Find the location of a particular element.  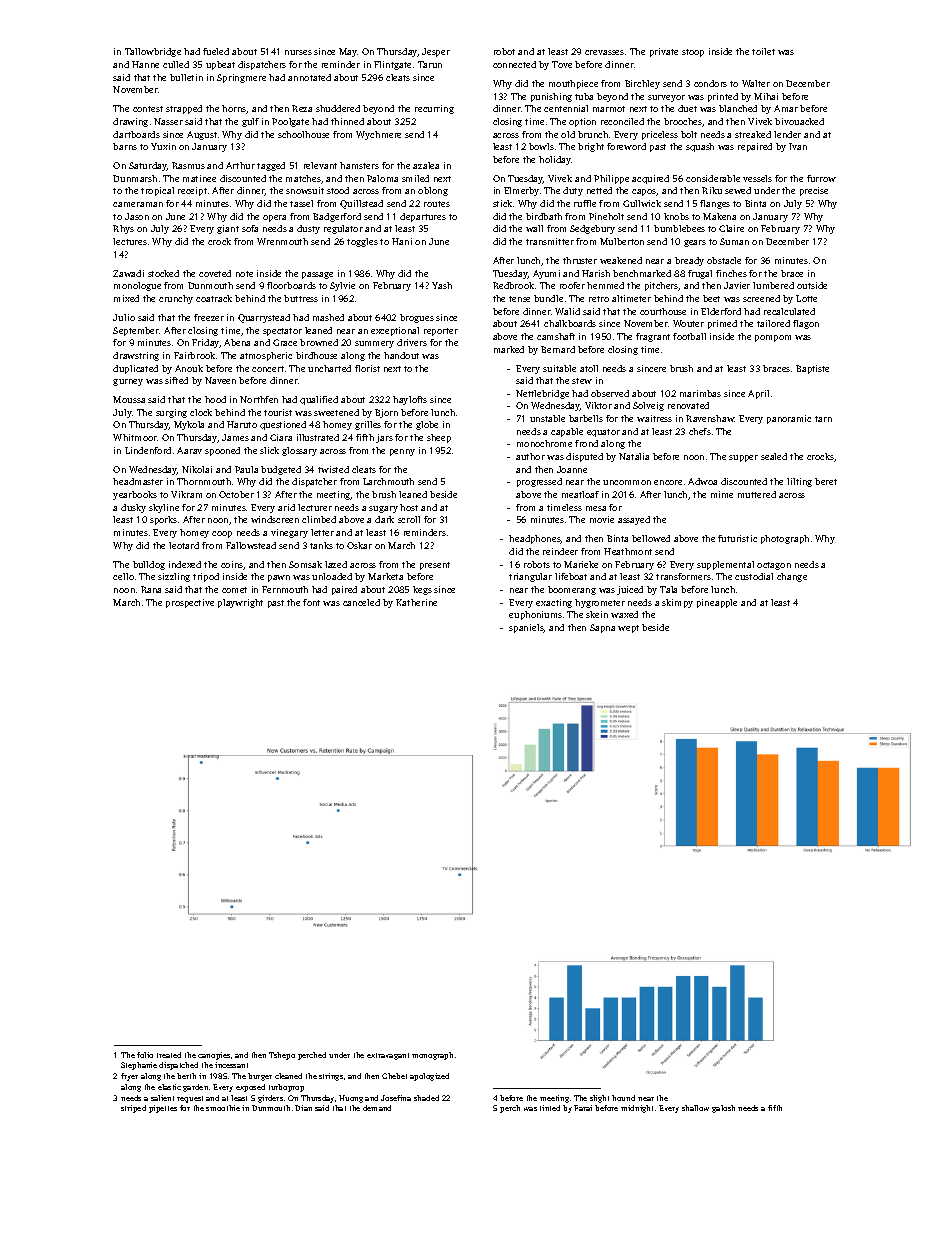

private is located at coordinates (664, 52).
